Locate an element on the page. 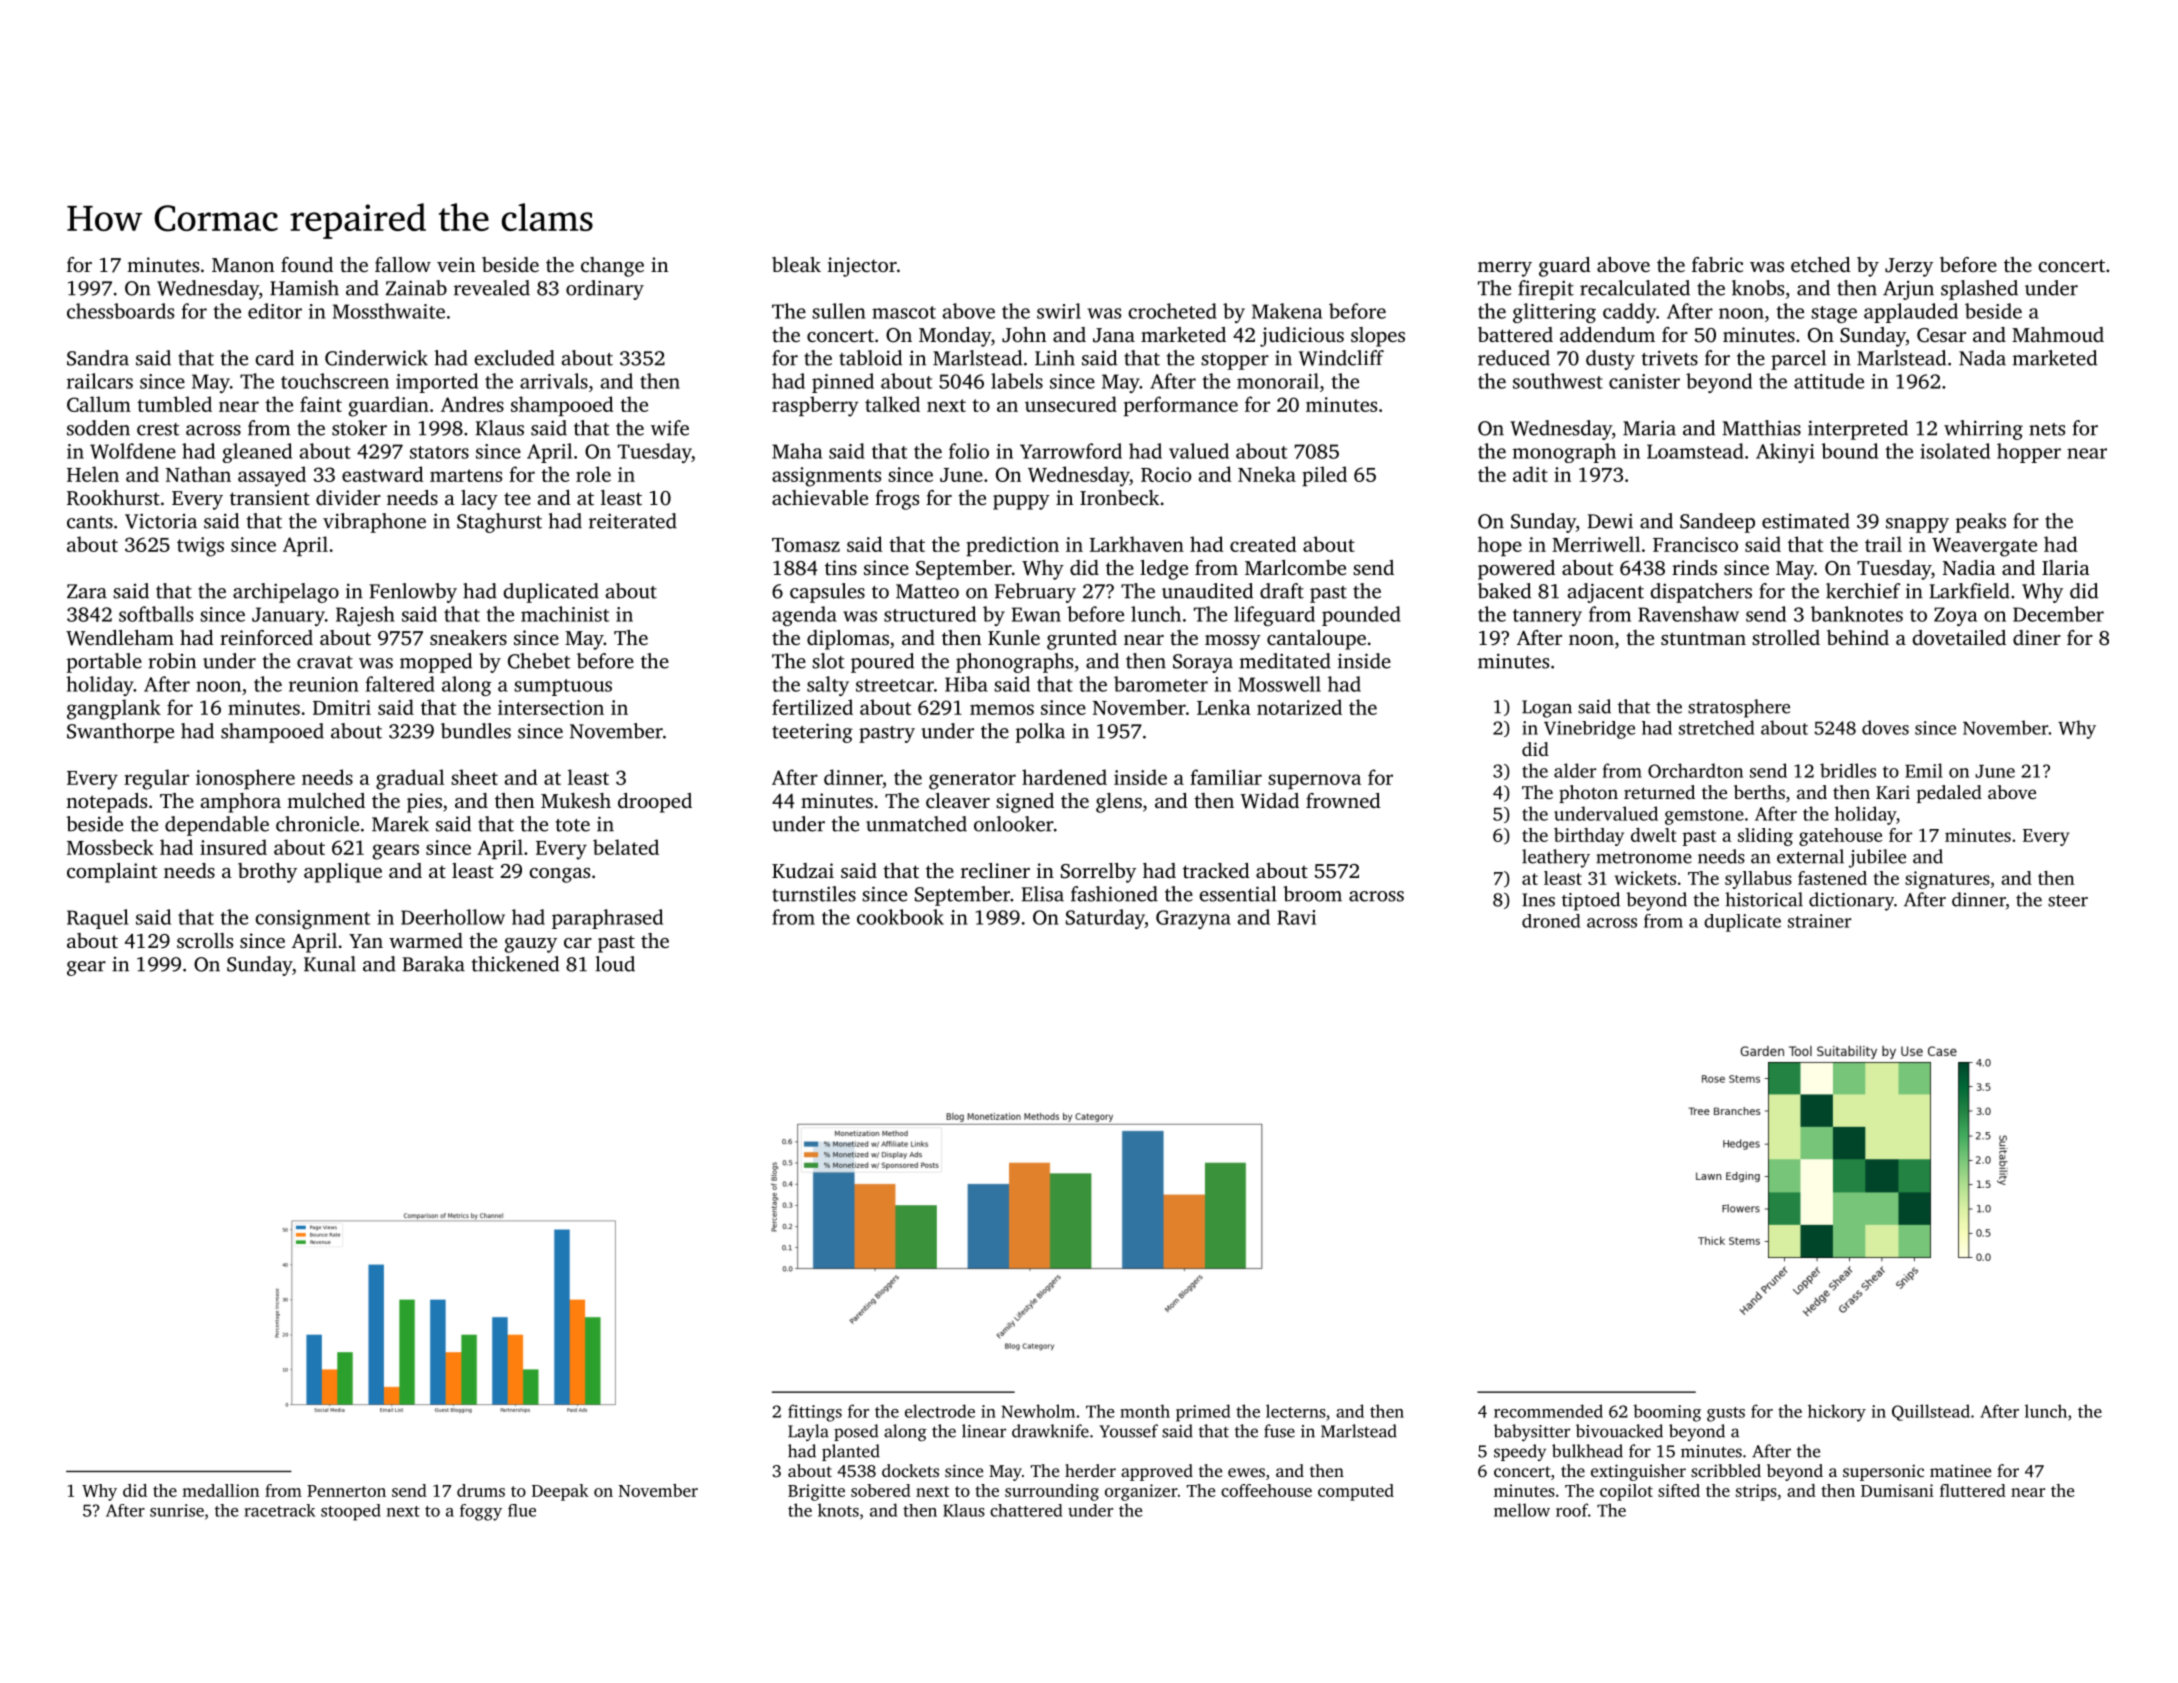 This image has width=2178, height=1683. dovetailed is located at coordinates (1959, 637).
